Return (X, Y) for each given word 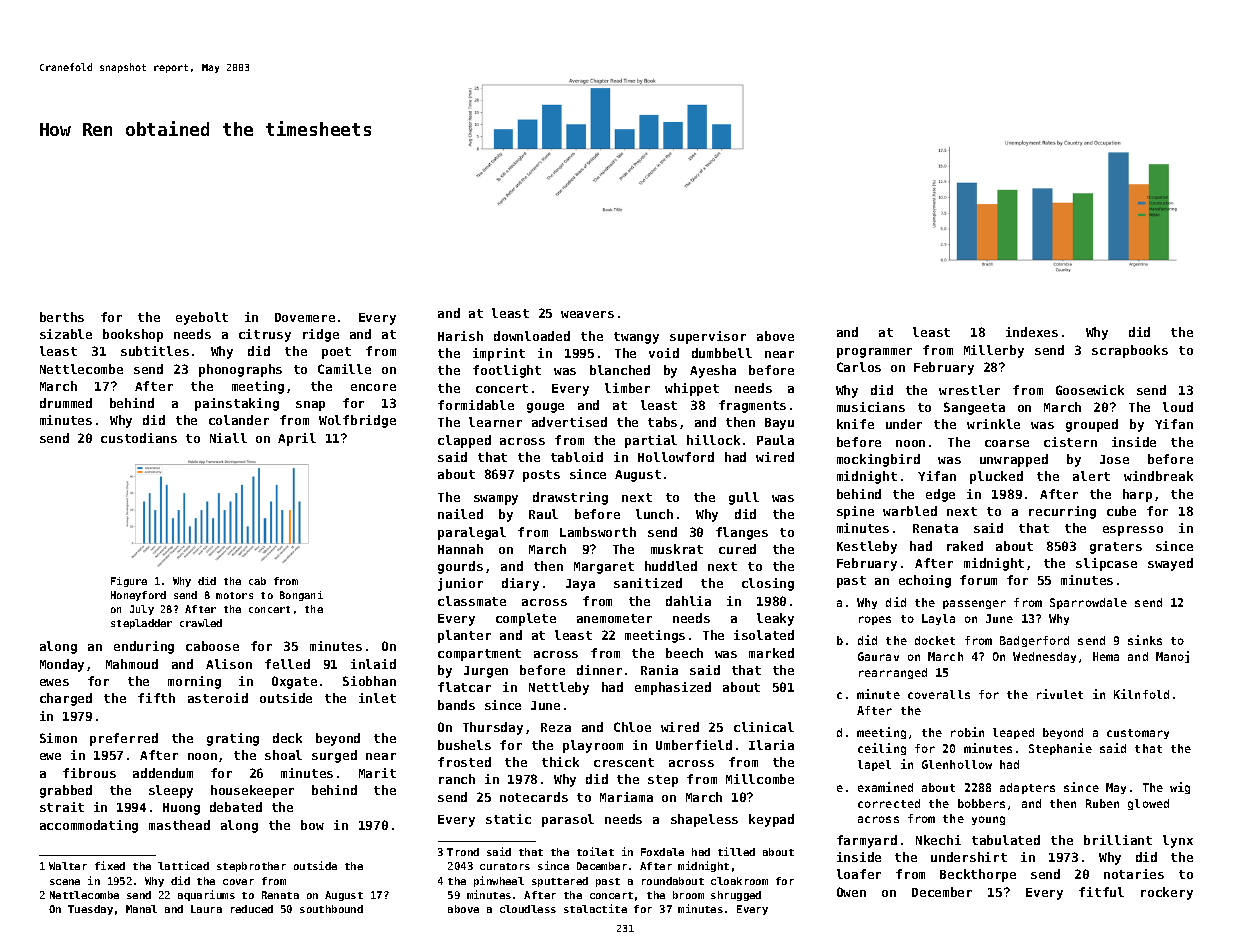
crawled (201, 623)
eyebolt (202, 318)
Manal (141, 909)
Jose (1114, 459)
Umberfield (694, 745)
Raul (543, 514)
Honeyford (138, 596)
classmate (472, 601)
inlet (377, 698)
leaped (1013, 733)
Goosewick (1090, 390)
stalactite (595, 908)
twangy (636, 338)
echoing (925, 581)
